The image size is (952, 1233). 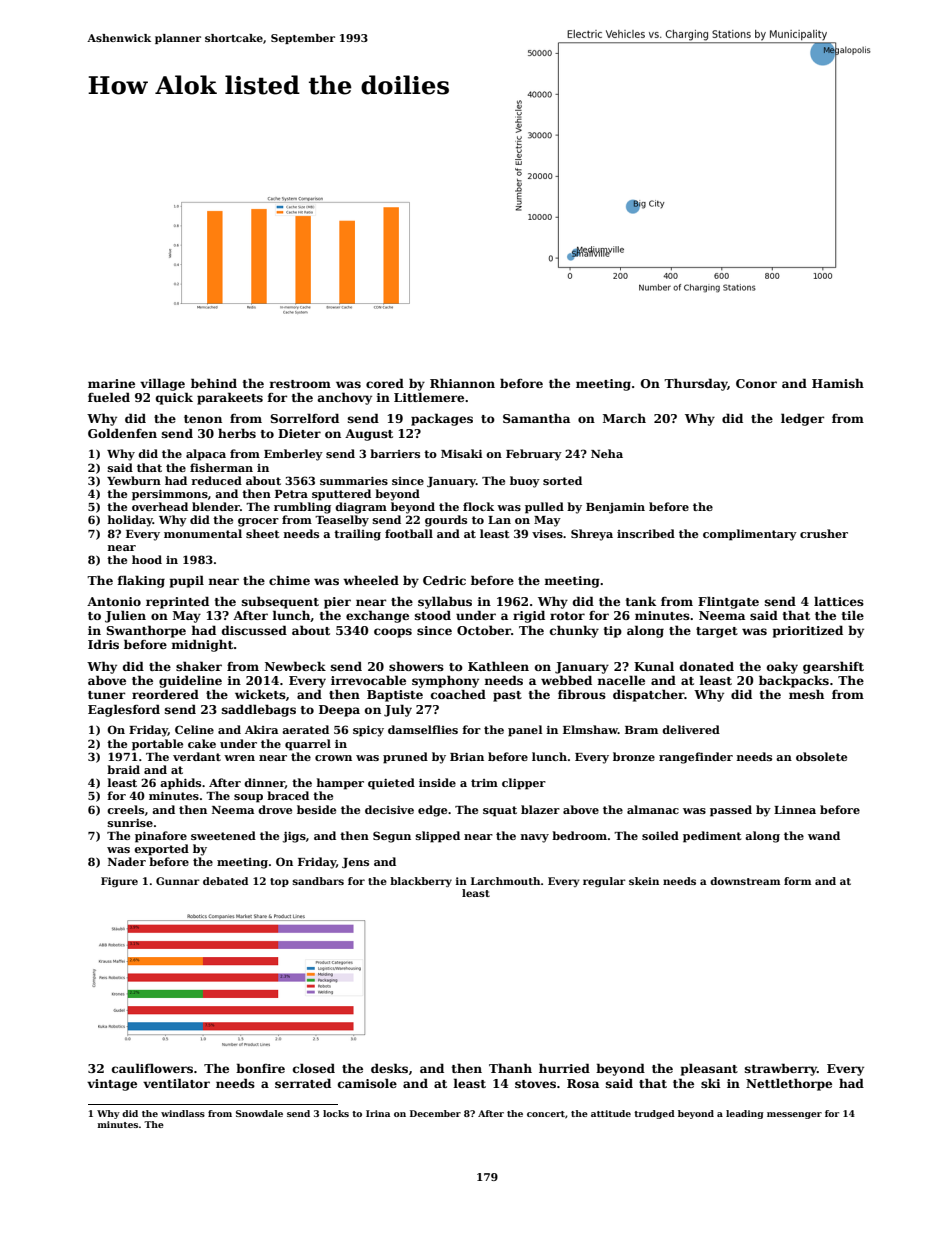 What do you see at coordinates (654, 1114) in the screenshot?
I see `trudged` at bounding box center [654, 1114].
